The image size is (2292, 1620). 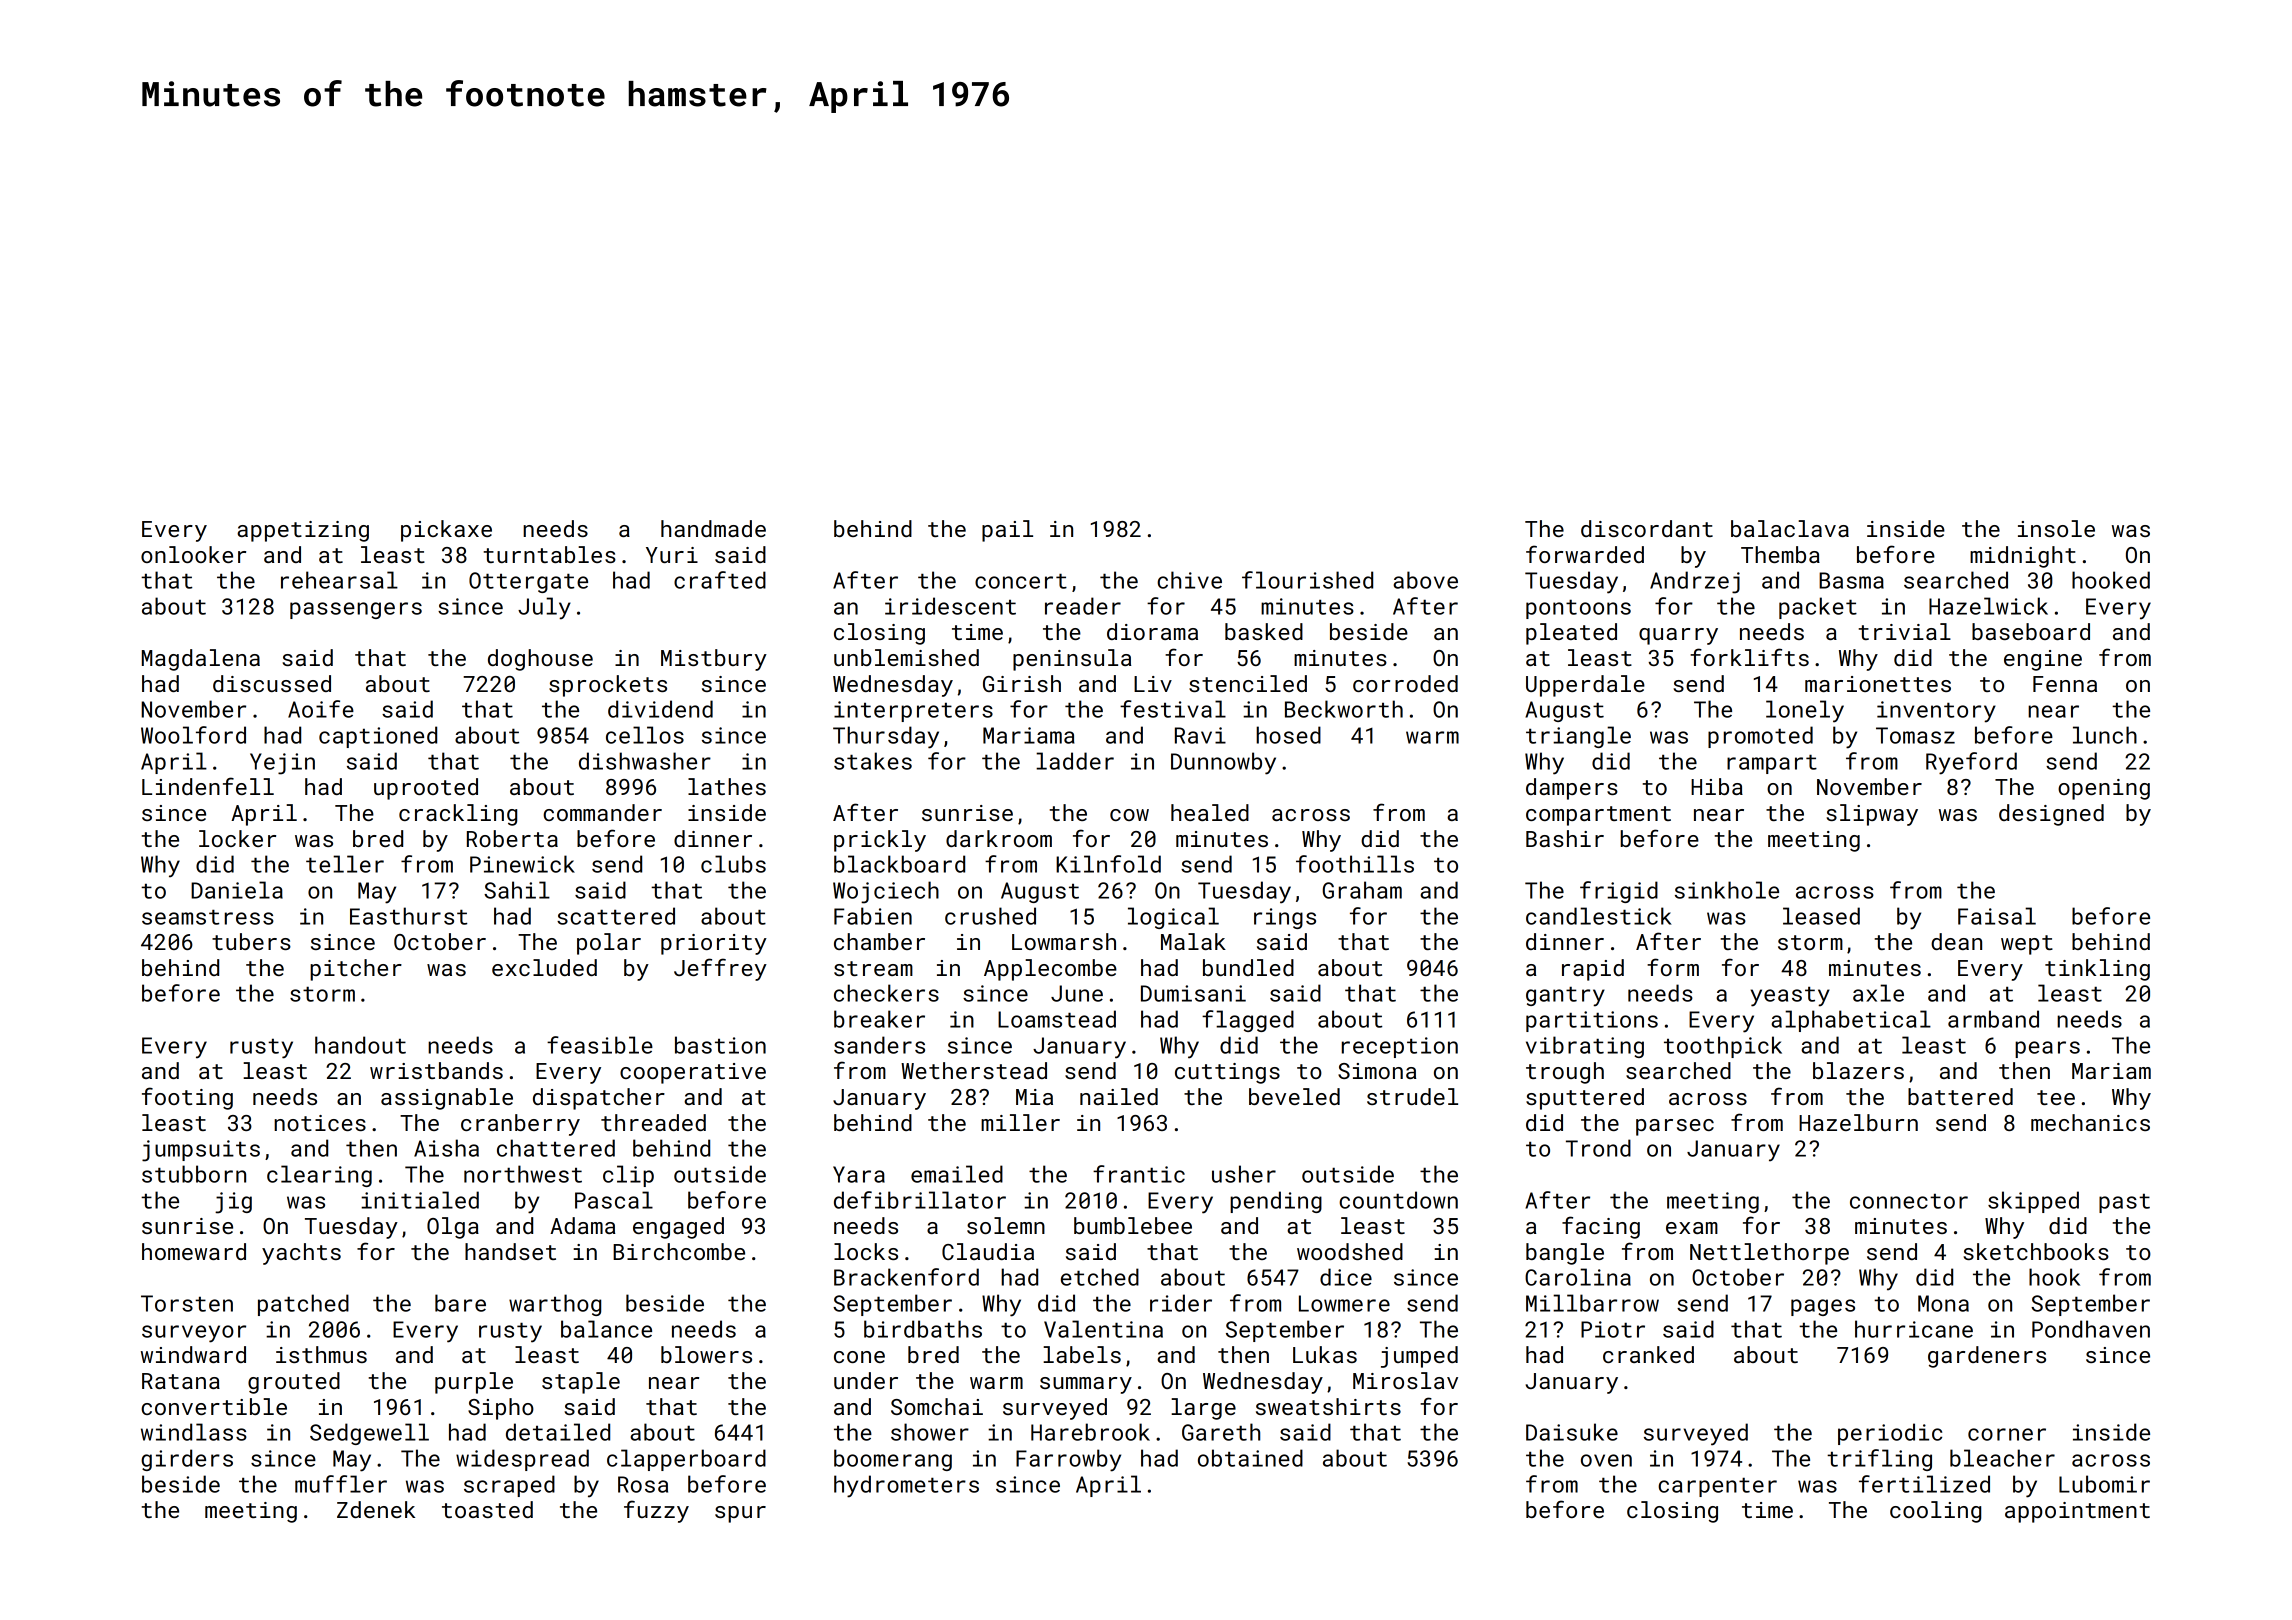 What do you see at coordinates (303, 531) in the screenshot?
I see `appetizing` at bounding box center [303, 531].
